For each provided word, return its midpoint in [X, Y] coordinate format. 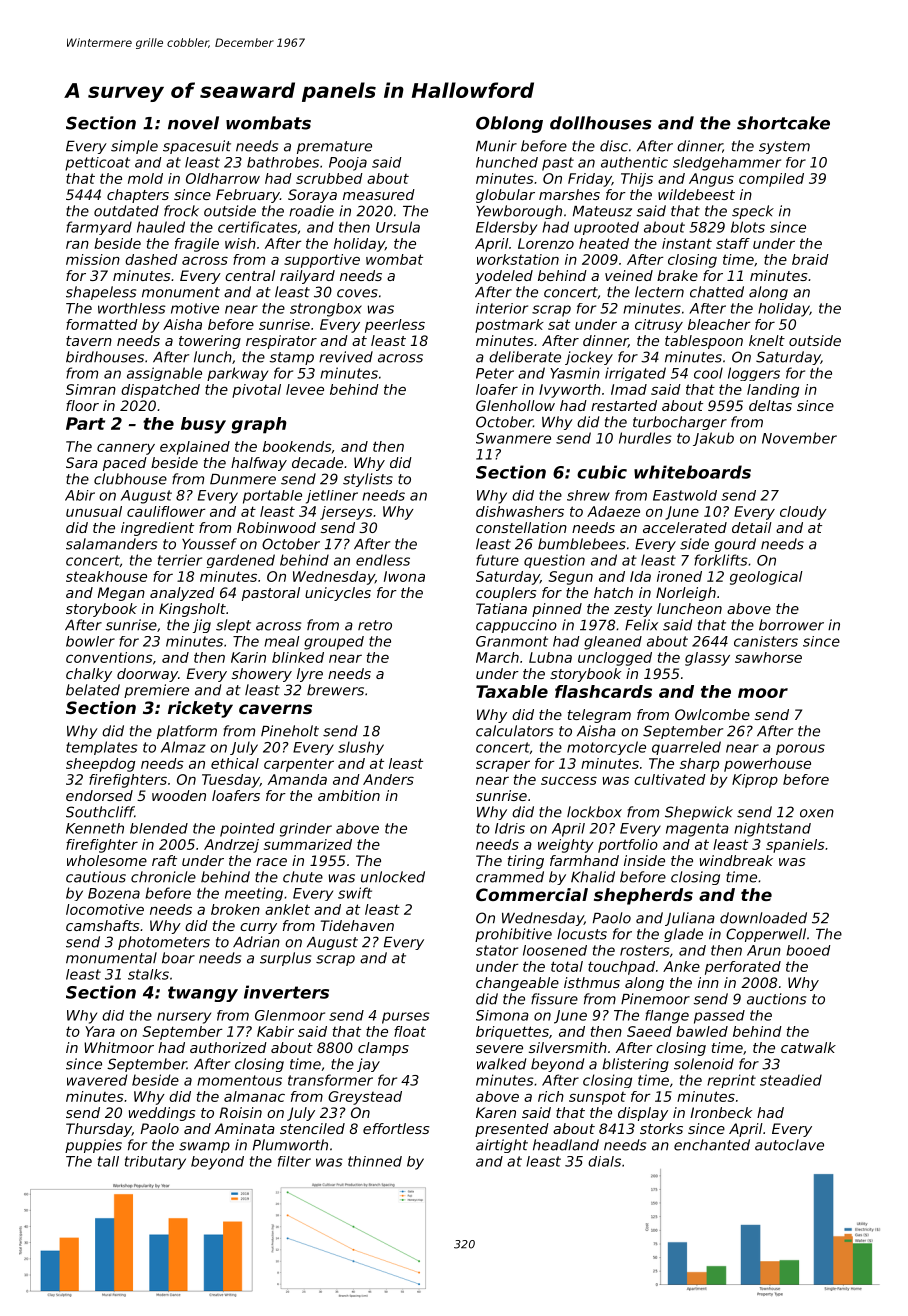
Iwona [404, 576]
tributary [155, 1163]
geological [766, 578]
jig [202, 626]
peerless [395, 326]
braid [810, 259]
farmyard [99, 228]
